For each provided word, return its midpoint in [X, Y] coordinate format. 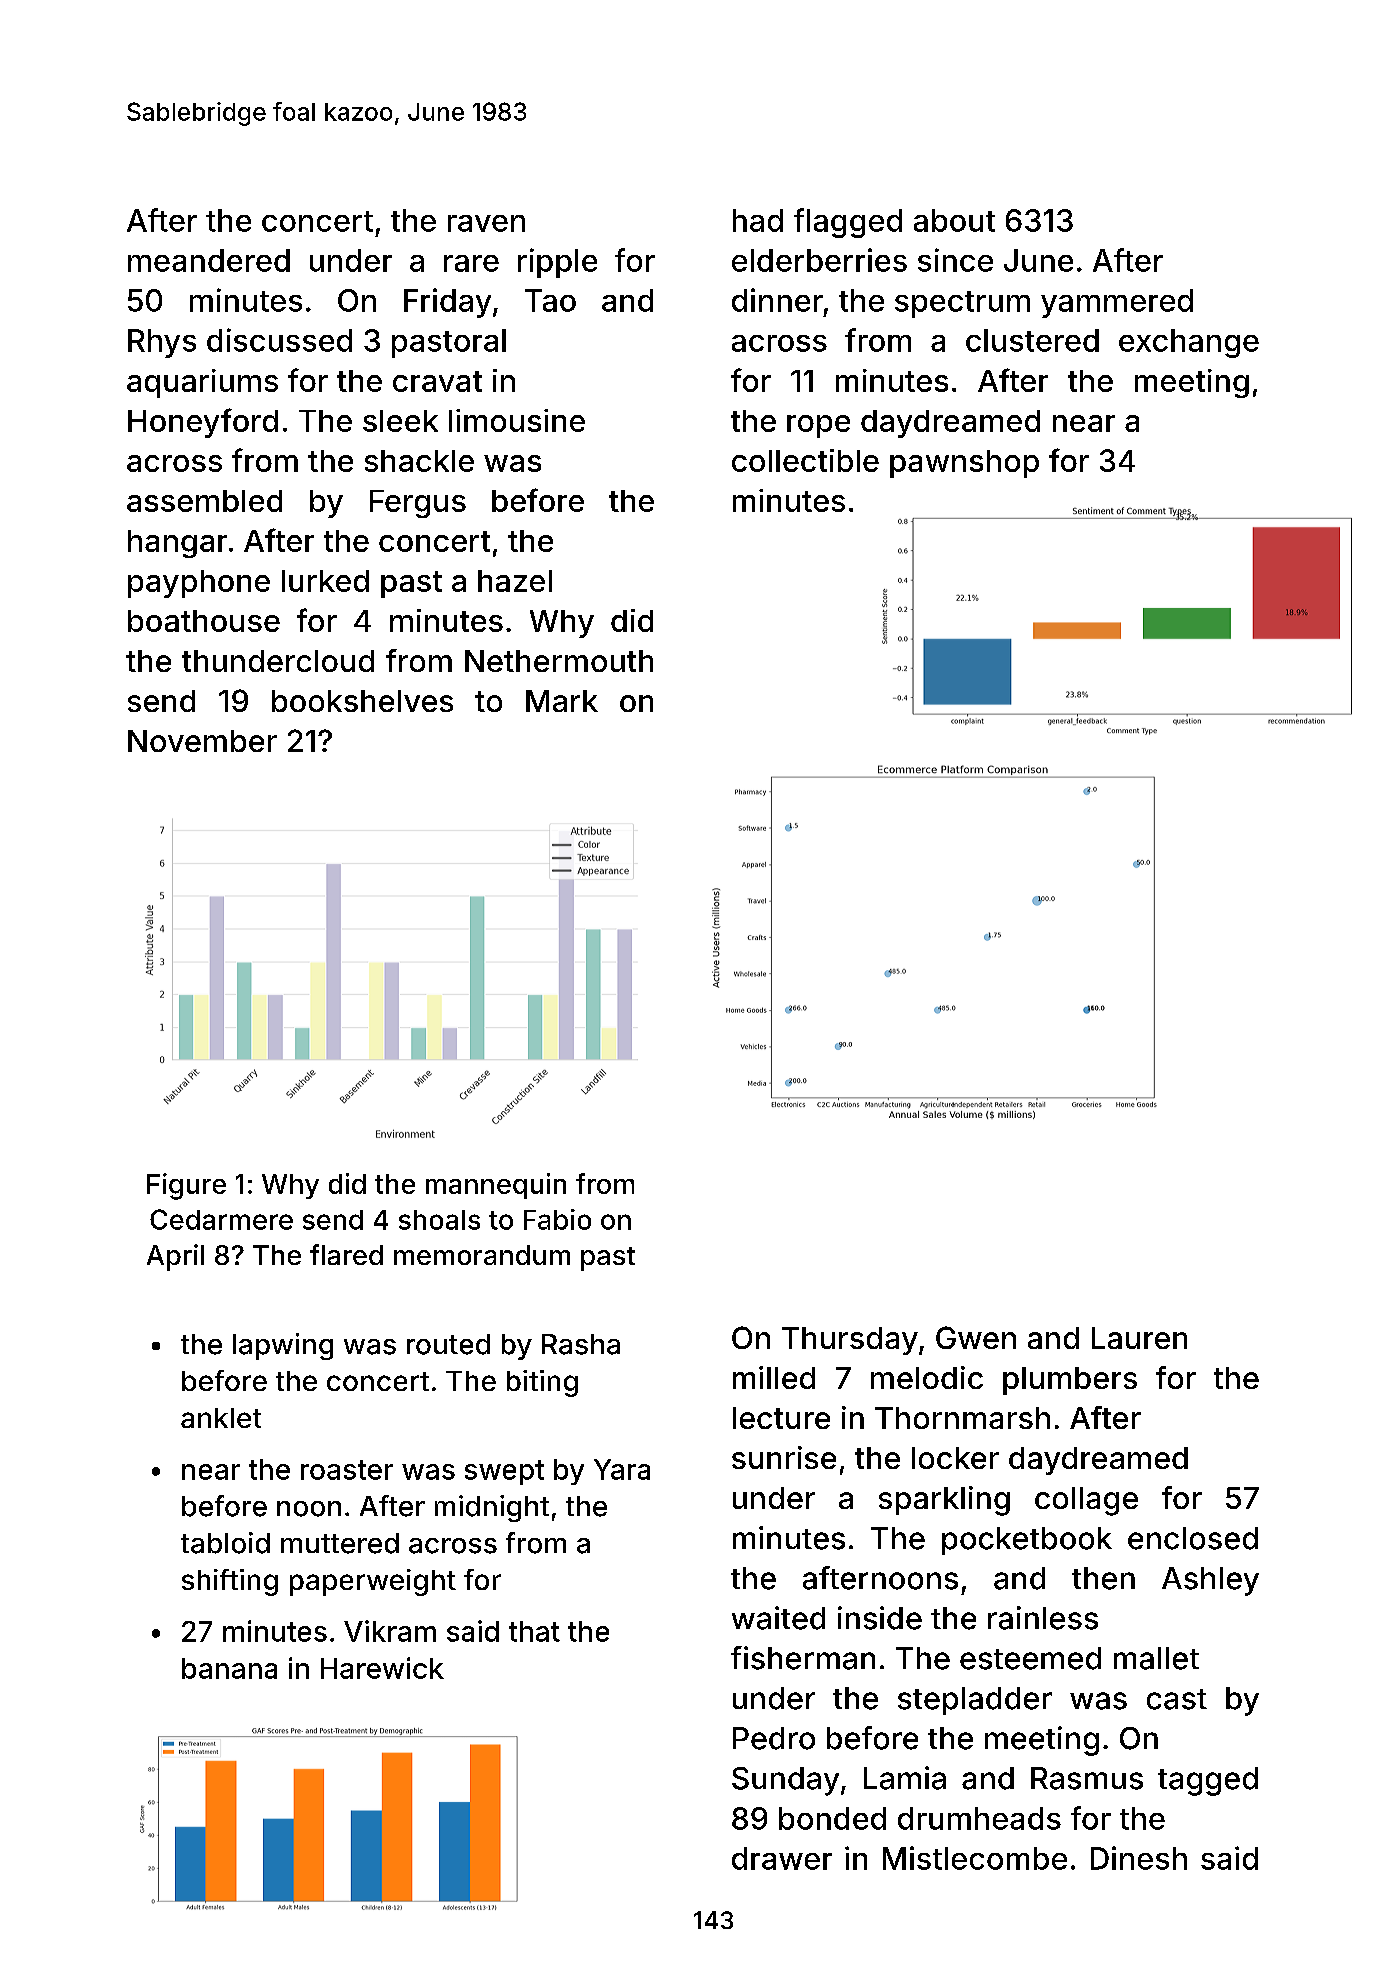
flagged [848, 223]
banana [229, 1668]
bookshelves [362, 701]
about [954, 220]
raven [486, 223]
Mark [562, 701]
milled [774, 1377]
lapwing [283, 1346]
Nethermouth [559, 661]
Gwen [976, 1337]
